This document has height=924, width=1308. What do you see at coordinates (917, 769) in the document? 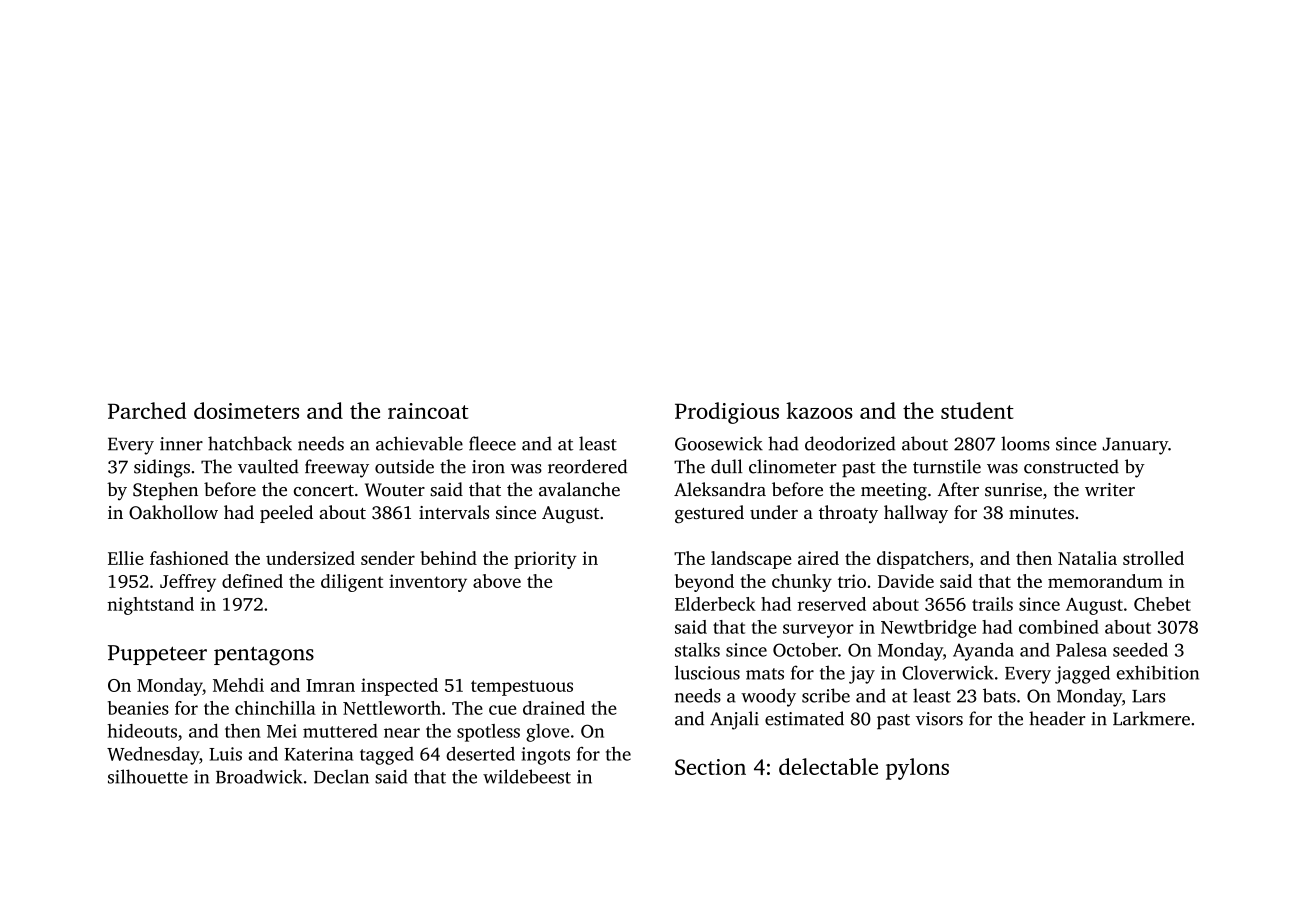
I see `pylons` at bounding box center [917, 769].
